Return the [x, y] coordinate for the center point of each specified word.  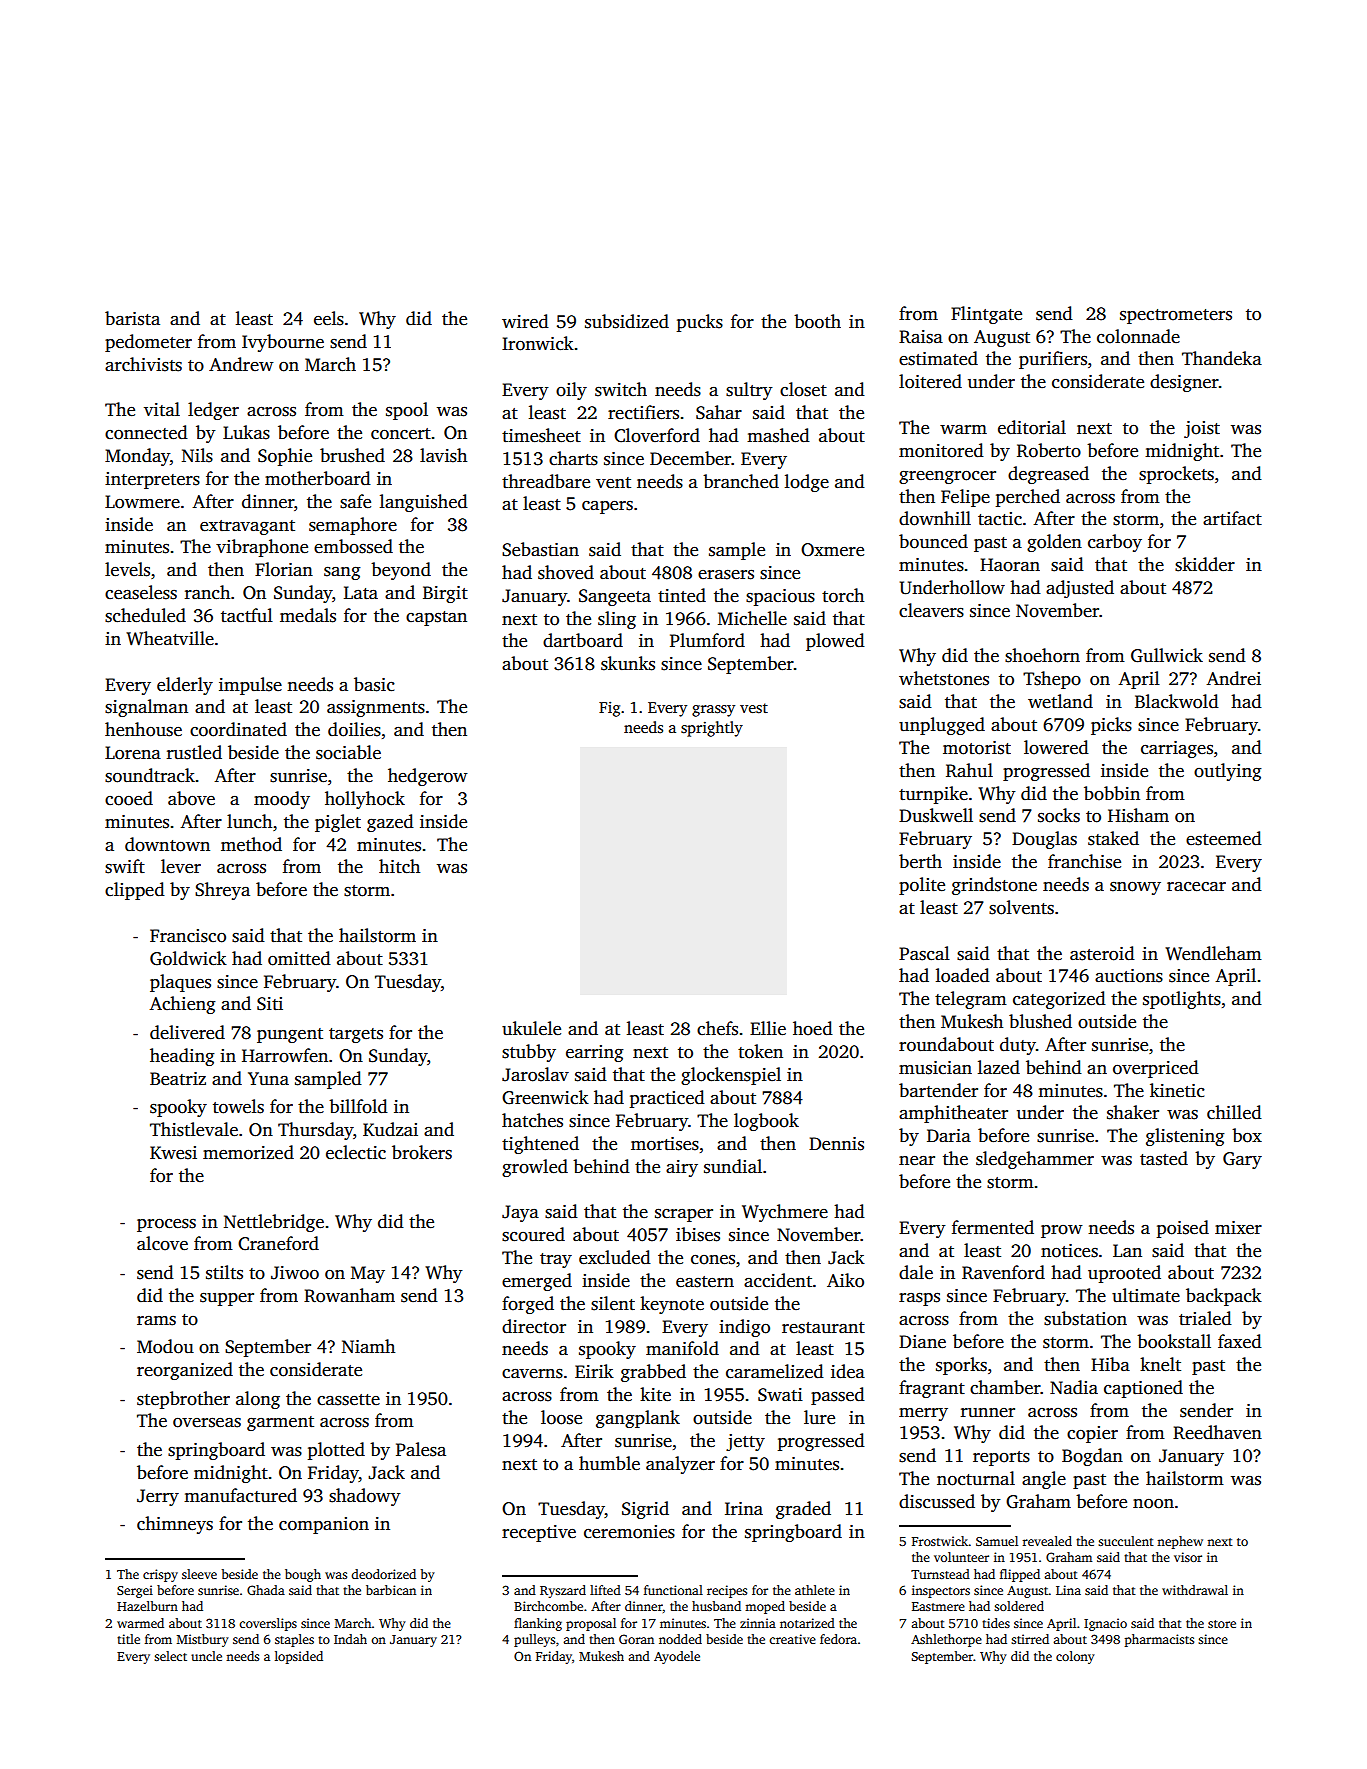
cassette [348, 1400]
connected [146, 432]
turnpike [933, 795]
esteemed [1224, 838]
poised [1183, 1229]
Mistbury [203, 1640]
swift [125, 866]
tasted [1164, 1158]
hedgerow [428, 777]
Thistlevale [194, 1129]
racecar [1196, 887]
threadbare [546, 481]
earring [595, 1053]
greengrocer [947, 477]
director [534, 1326]
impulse [250, 686]
